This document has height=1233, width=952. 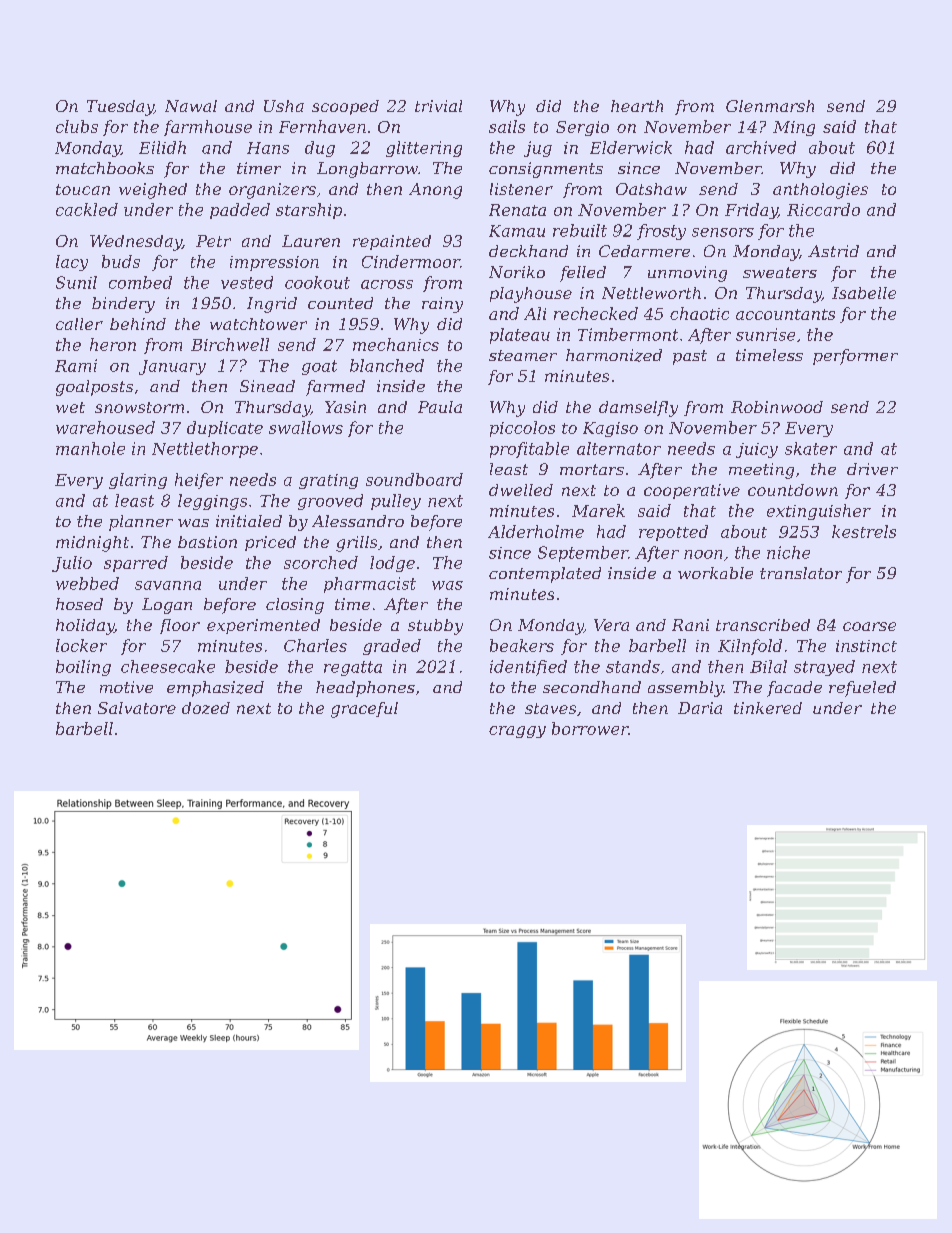 What do you see at coordinates (703, 554) in the document?
I see `noon` at bounding box center [703, 554].
